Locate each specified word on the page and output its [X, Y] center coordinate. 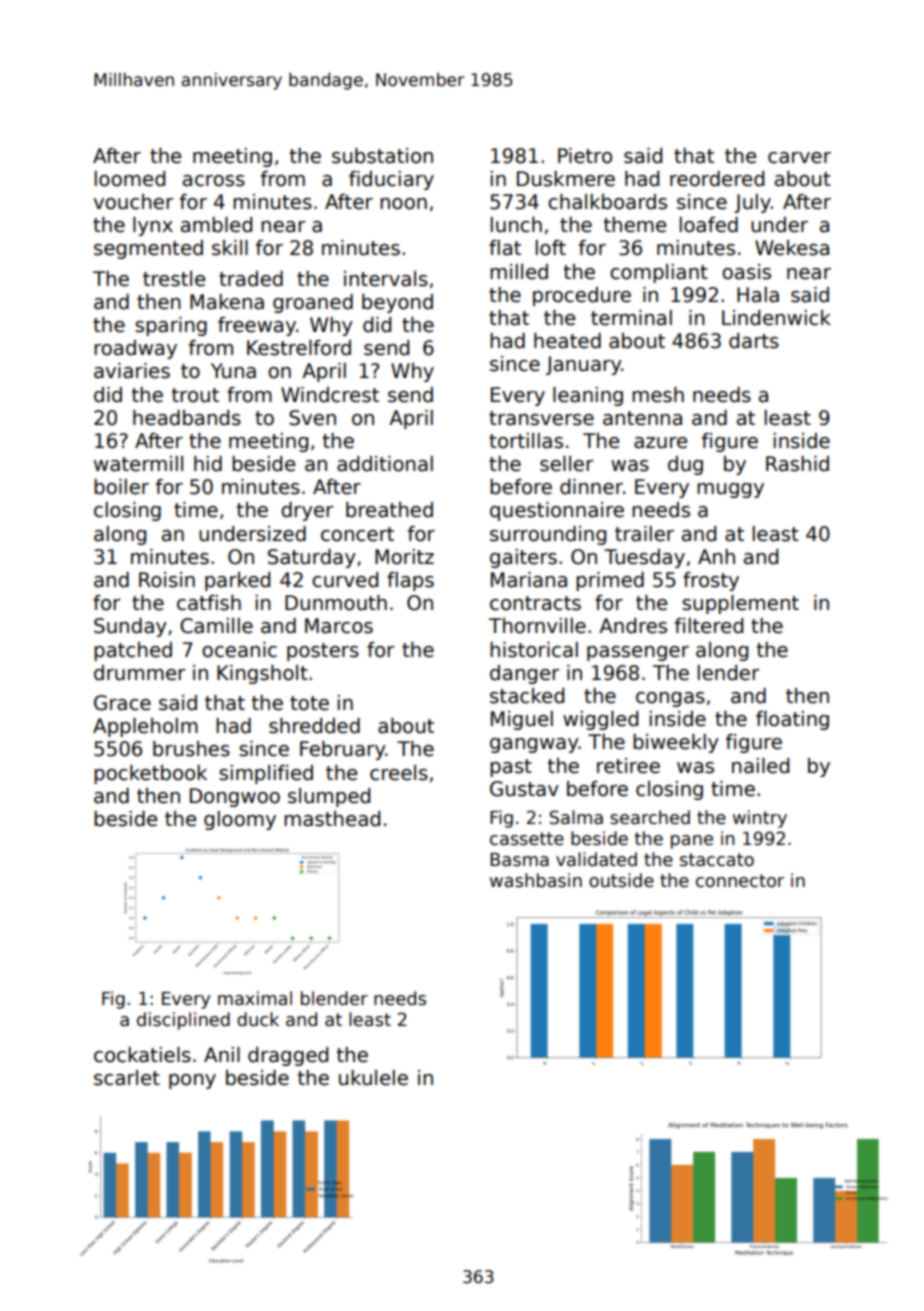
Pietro [585, 156]
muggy [730, 490]
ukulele [373, 1078]
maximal [255, 998]
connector [740, 881]
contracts [535, 603]
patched [133, 651]
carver [799, 158]
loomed [130, 179]
